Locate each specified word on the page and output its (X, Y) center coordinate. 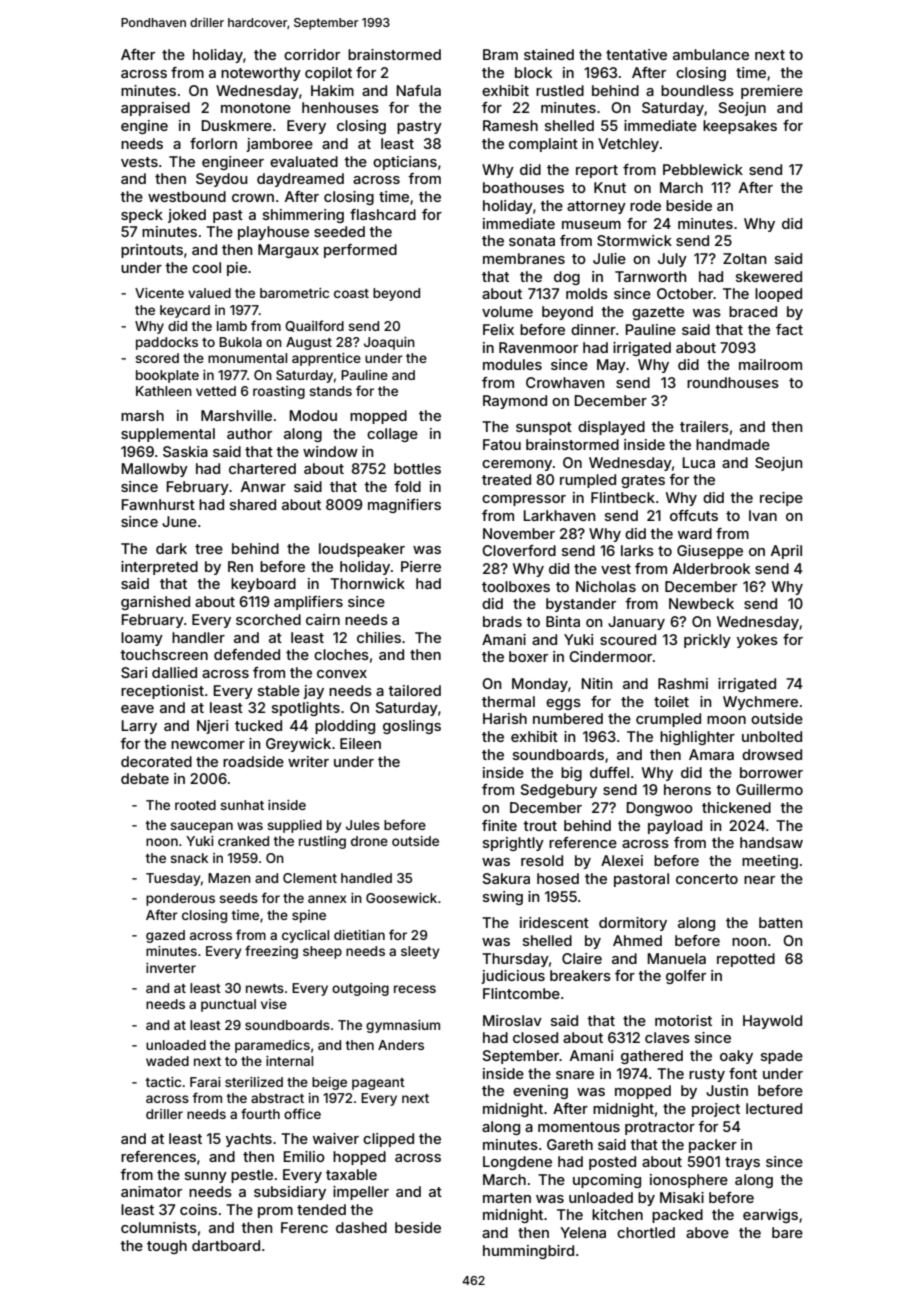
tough (167, 1247)
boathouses (523, 187)
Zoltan (744, 258)
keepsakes (740, 127)
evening (540, 1092)
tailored (414, 690)
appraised (155, 109)
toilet (671, 701)
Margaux (288, 251)
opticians (405, 163)
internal (289, 1061)
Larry (139, 727)
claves (667, 1037)
